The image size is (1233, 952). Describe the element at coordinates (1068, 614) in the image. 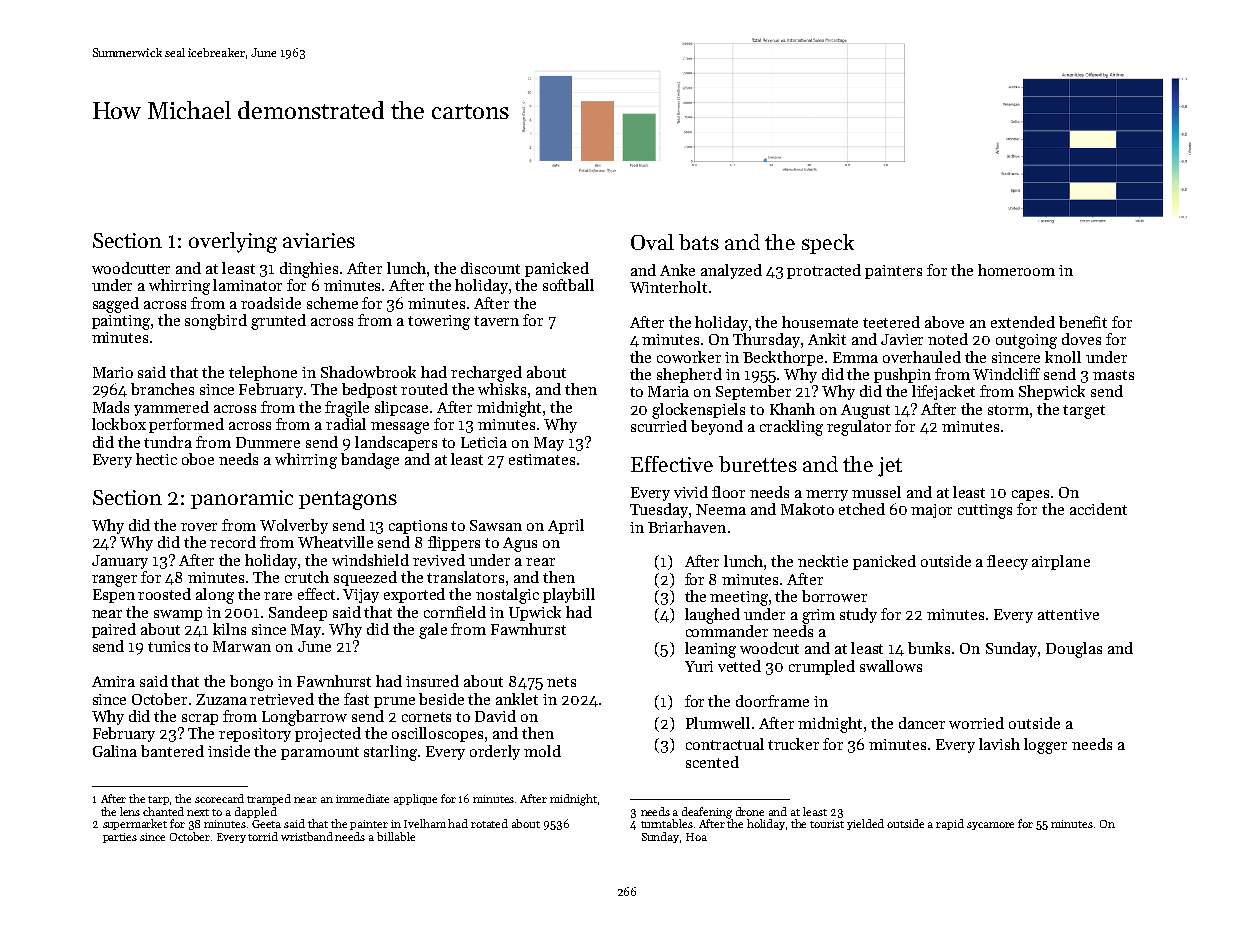

I see `attentive` at that location.
